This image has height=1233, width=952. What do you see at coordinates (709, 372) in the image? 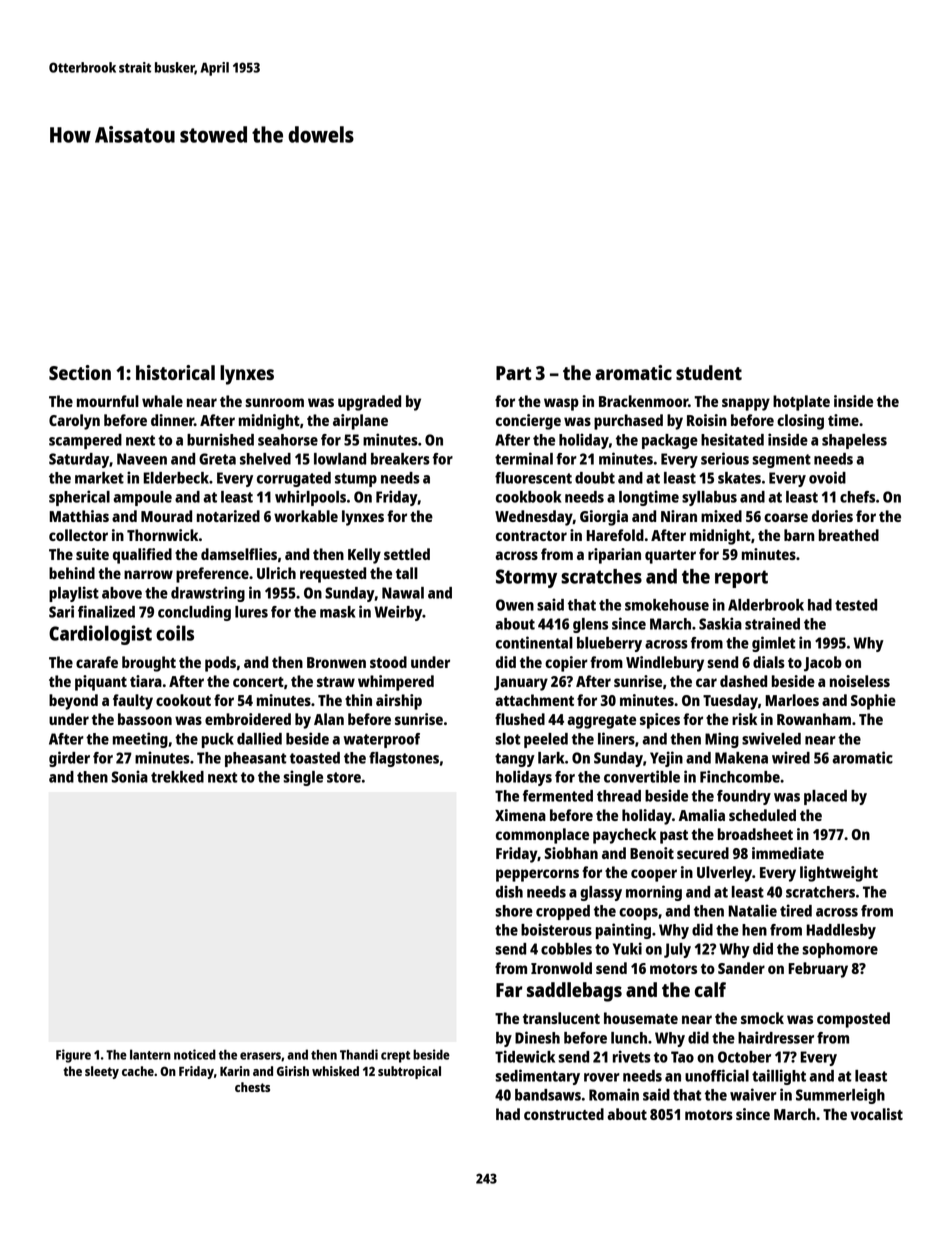
I see `student` at bounding box center [709, 372].
